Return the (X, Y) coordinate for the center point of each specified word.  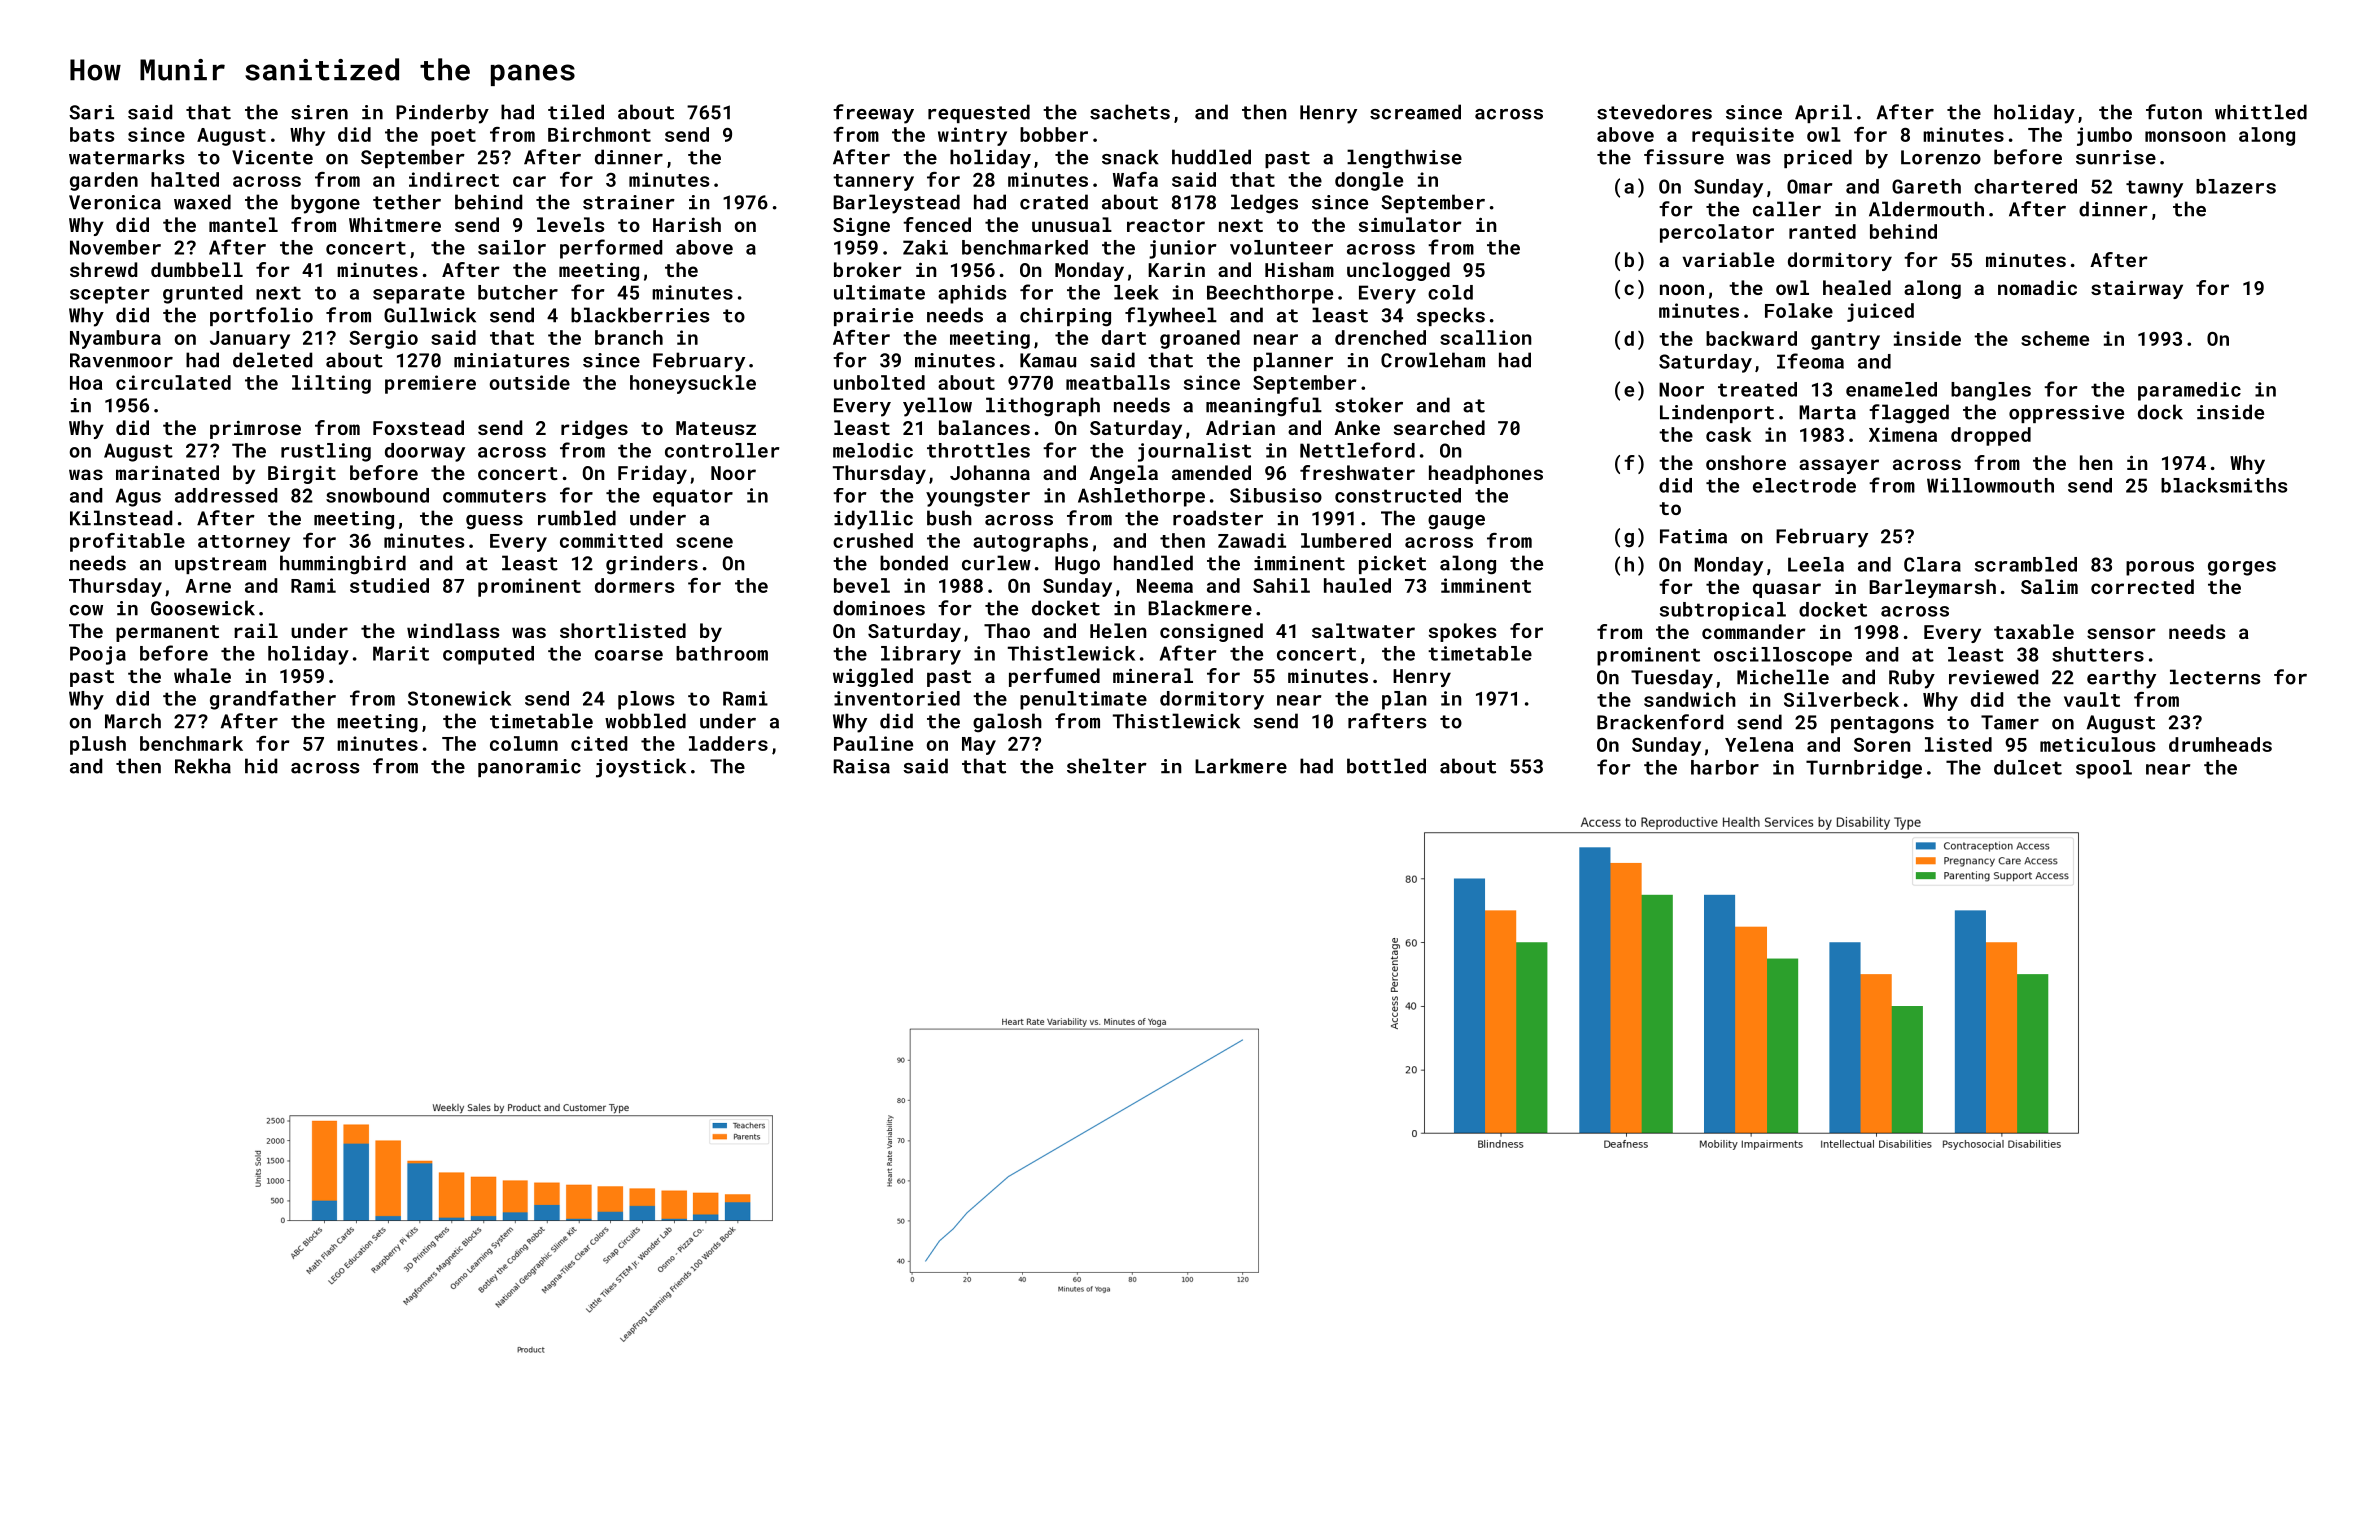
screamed (1415, 112)
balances (984, 427)
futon (2174, 112)
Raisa (862, 766)
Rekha (203, 766)
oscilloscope (1783, 656)
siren (319, 112)
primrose (255, 430)
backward (1751, 338)
